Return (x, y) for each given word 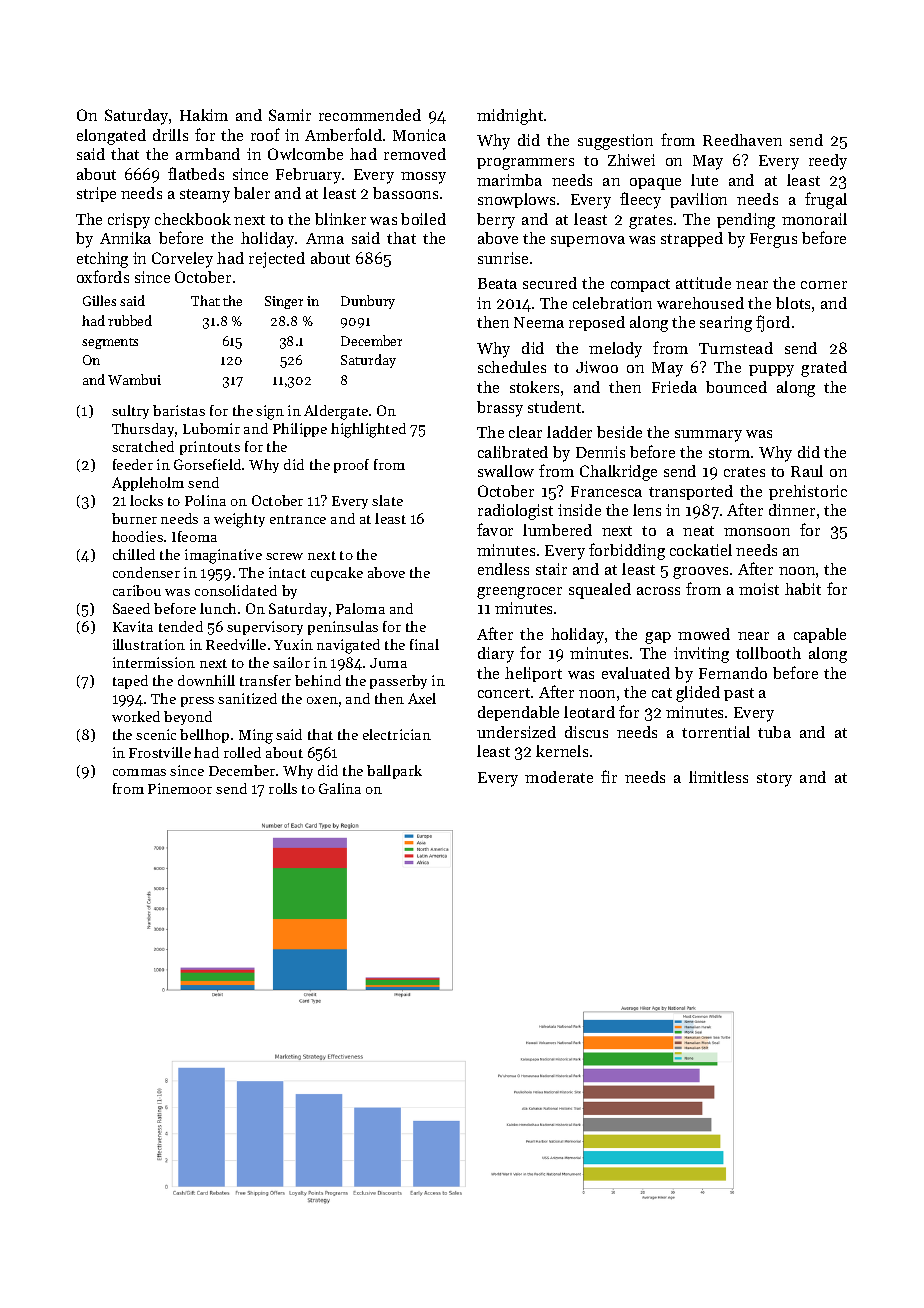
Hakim (204, 115)
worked (136, 716)
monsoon (757, 532)
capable (820, 635)
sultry (130, 412)
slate (387, 500)
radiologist (515, 512)
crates (744, 472)
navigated (348, 646)
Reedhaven (742, 140)
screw (284, 556)
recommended (370, 115)
